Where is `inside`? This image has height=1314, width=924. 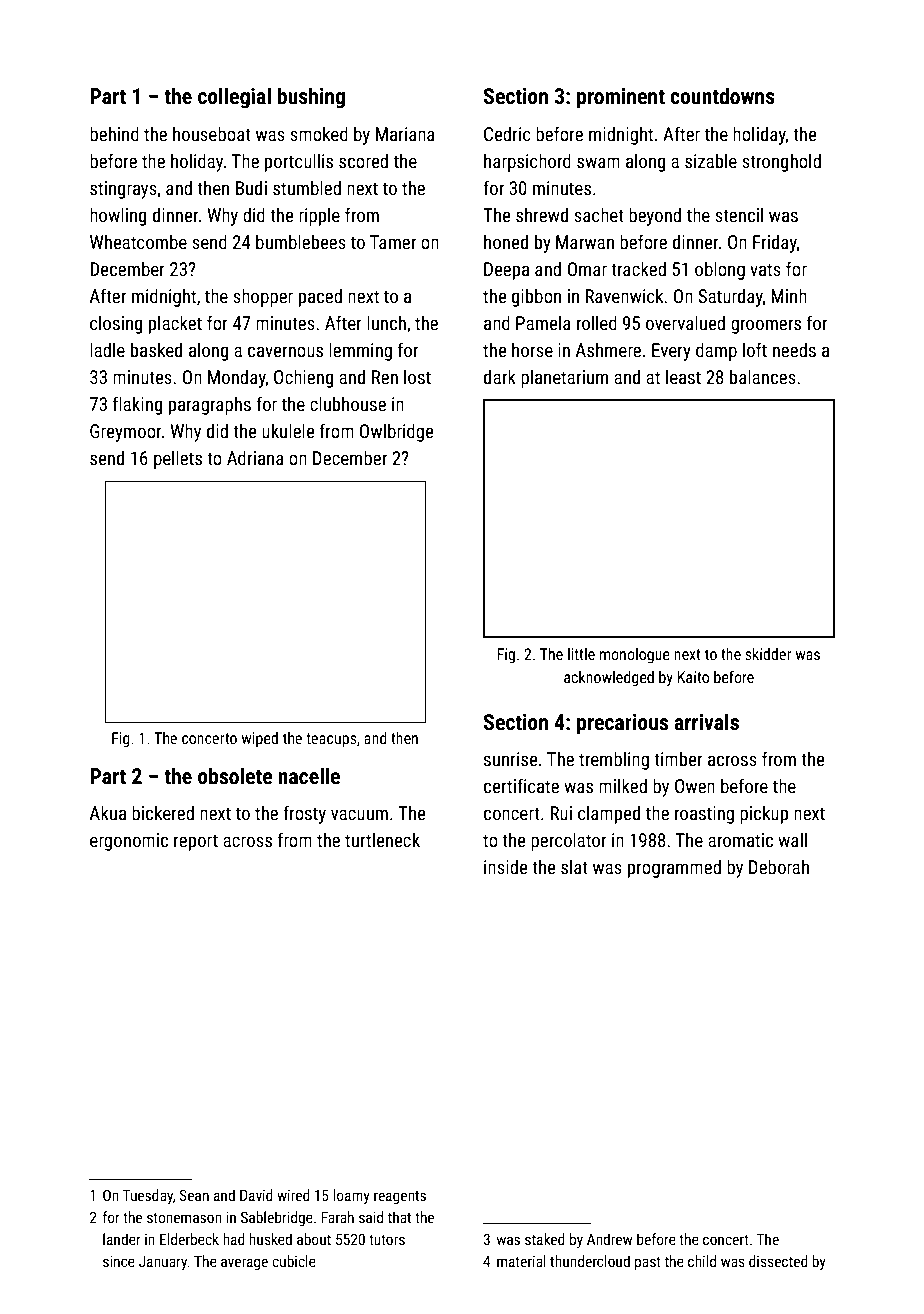 inside is located at coordinates (505, 867).
